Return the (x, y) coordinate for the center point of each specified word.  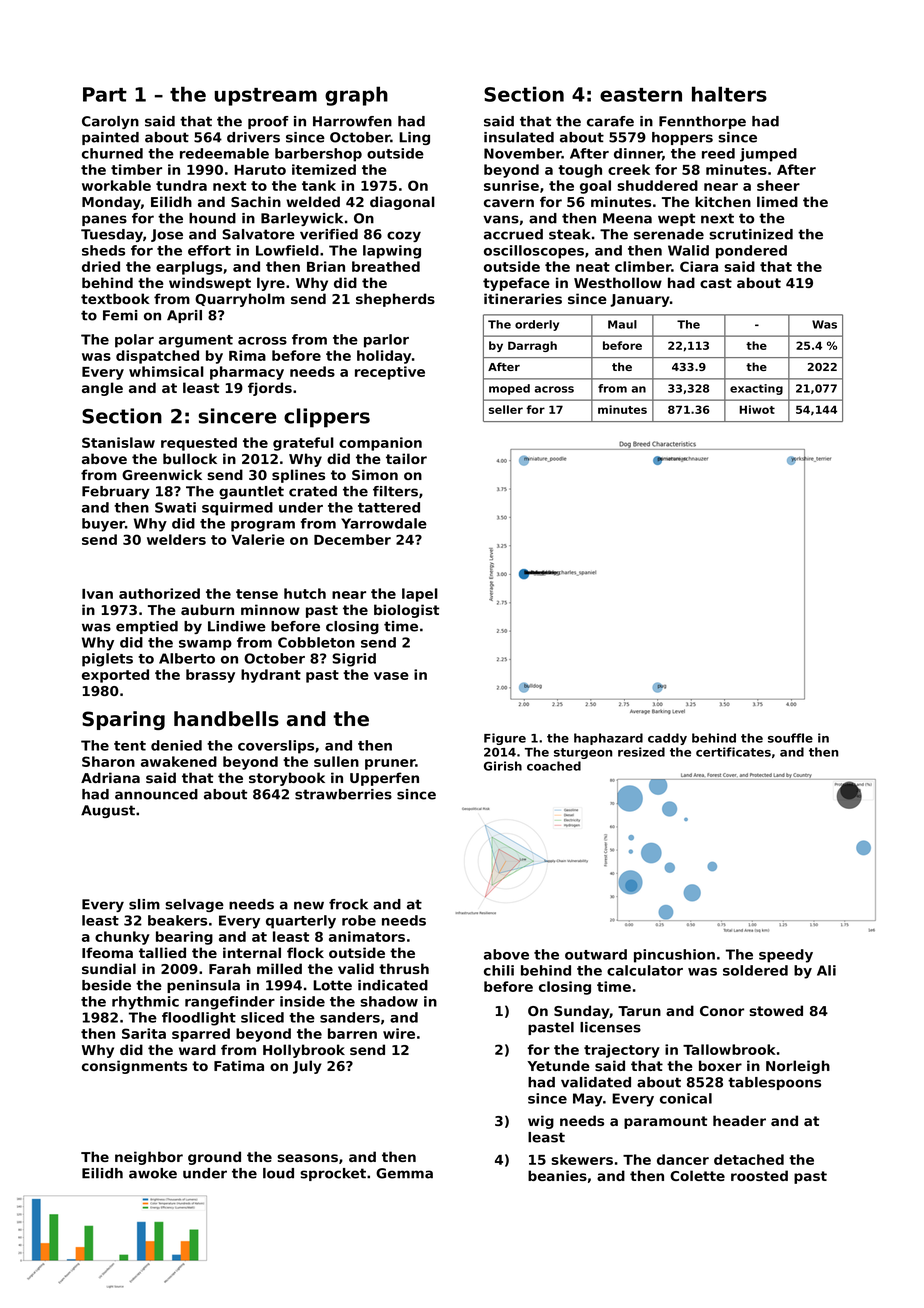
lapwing (392, 252)
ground (214, 1158)
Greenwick (162, 474)
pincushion (674, 956)
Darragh (532, 346)
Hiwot (757, 409)
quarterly (301, 922)
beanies (557, 1175)
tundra (181, 185)
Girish (503, 766)
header (739, 1120)
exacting (756, 389)
